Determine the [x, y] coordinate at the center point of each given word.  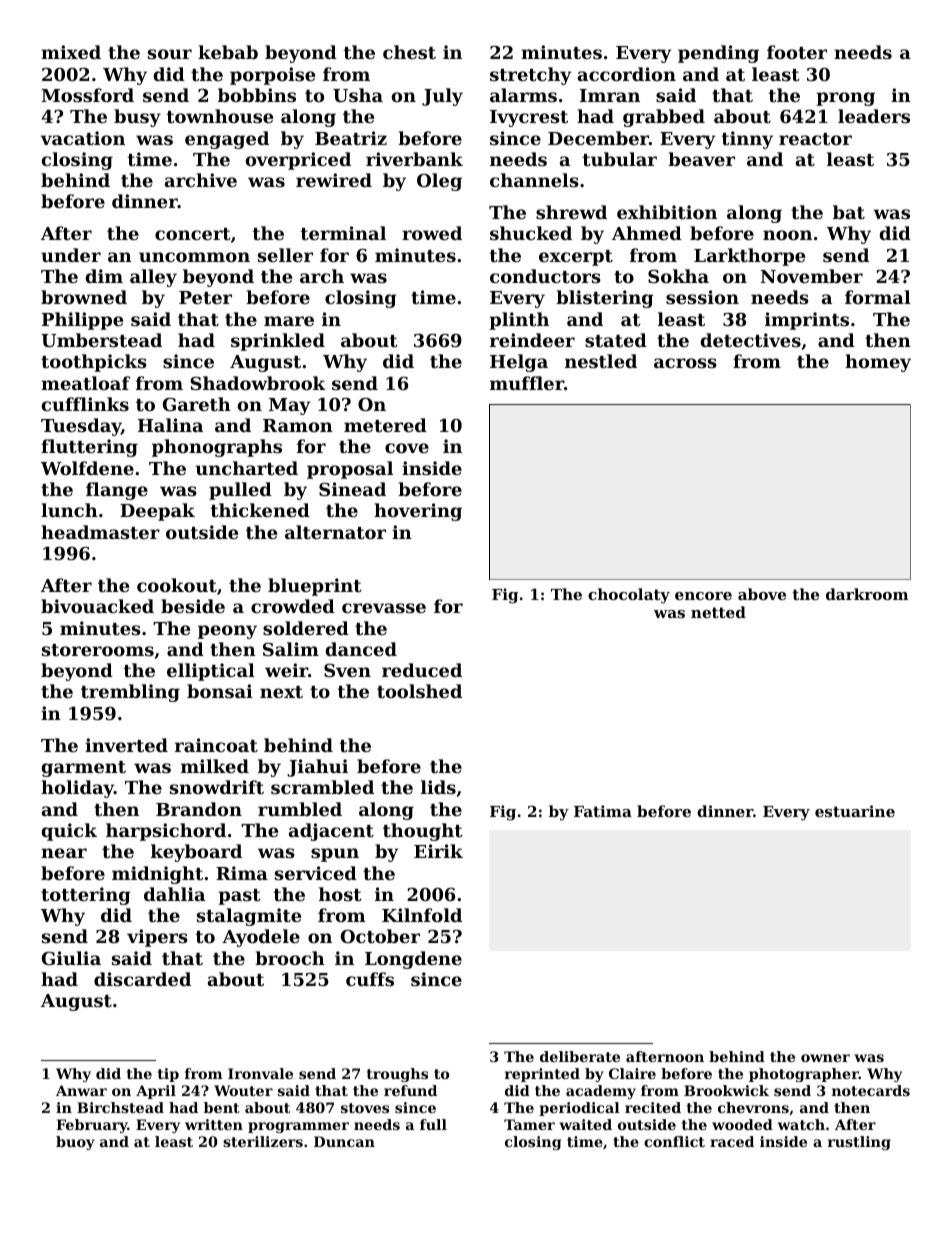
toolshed [419, 691]
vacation [82, 138]
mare [289, 321]
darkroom [867, 594]
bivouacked [97, 606]
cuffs [370, 979]
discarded [142, 979]
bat [849, 212]
